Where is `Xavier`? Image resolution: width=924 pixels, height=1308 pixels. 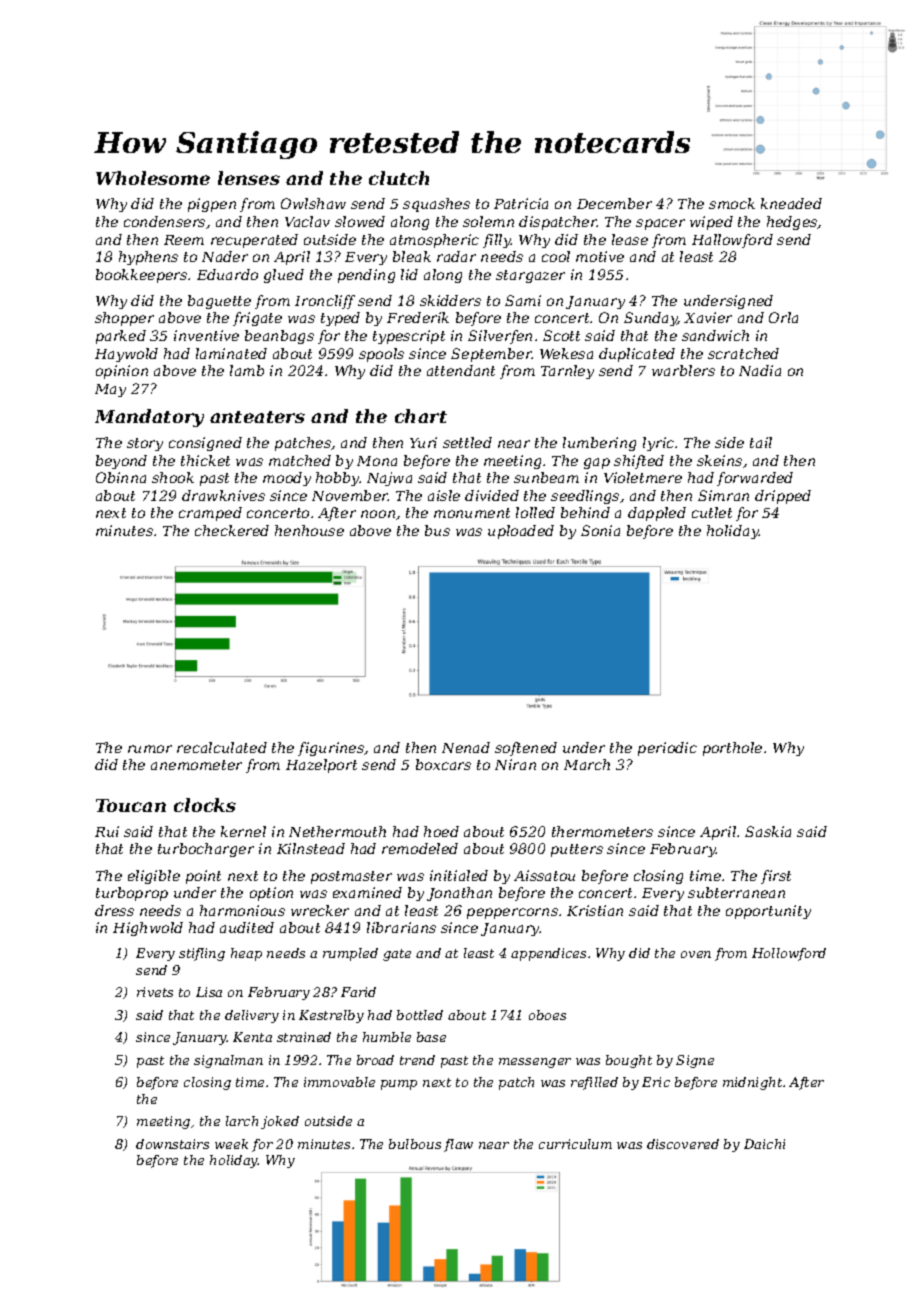
Xavier is located at coordinates (708, 317).
